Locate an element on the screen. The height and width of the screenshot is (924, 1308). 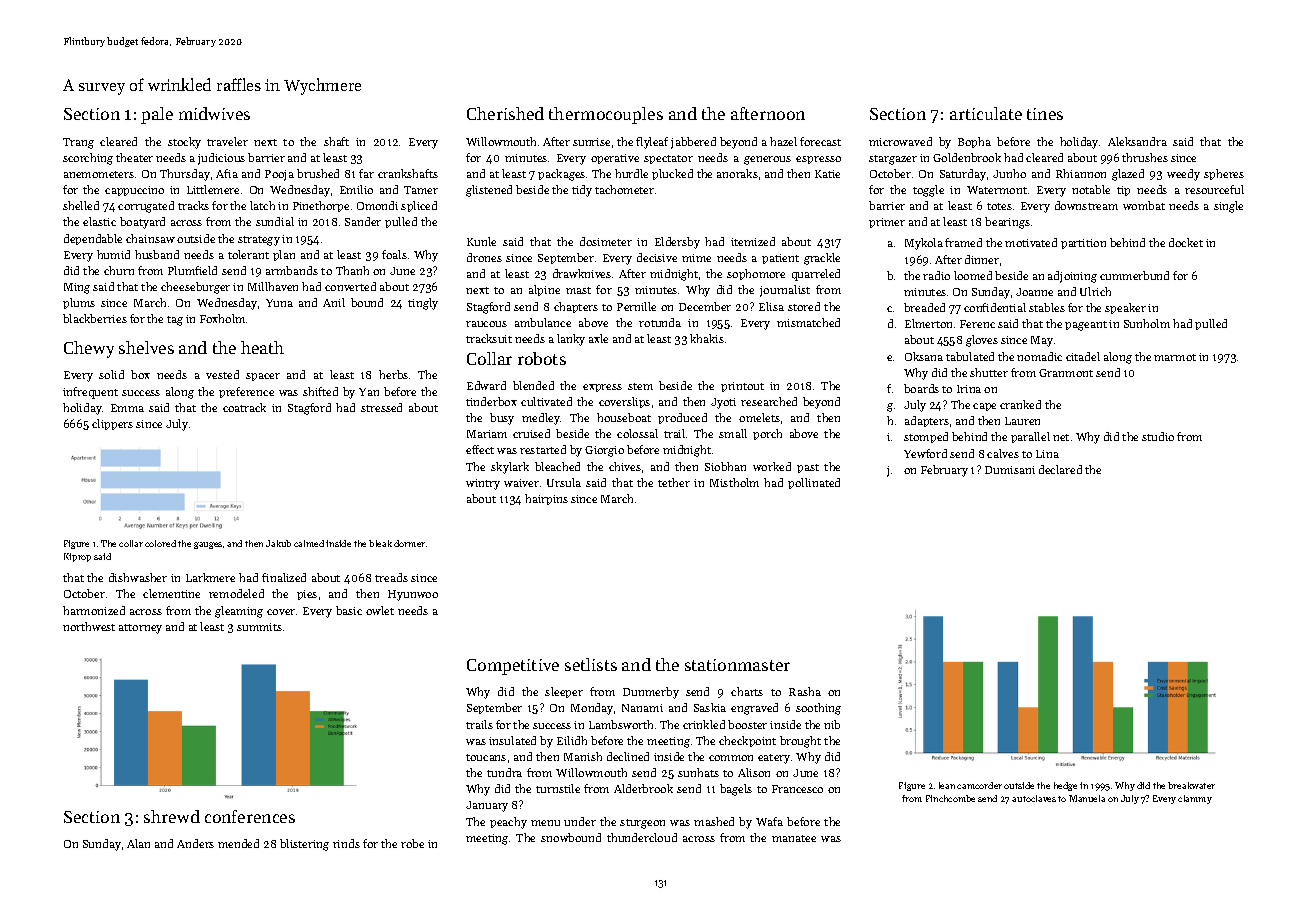
pale is located at coordinates (157, 115).
